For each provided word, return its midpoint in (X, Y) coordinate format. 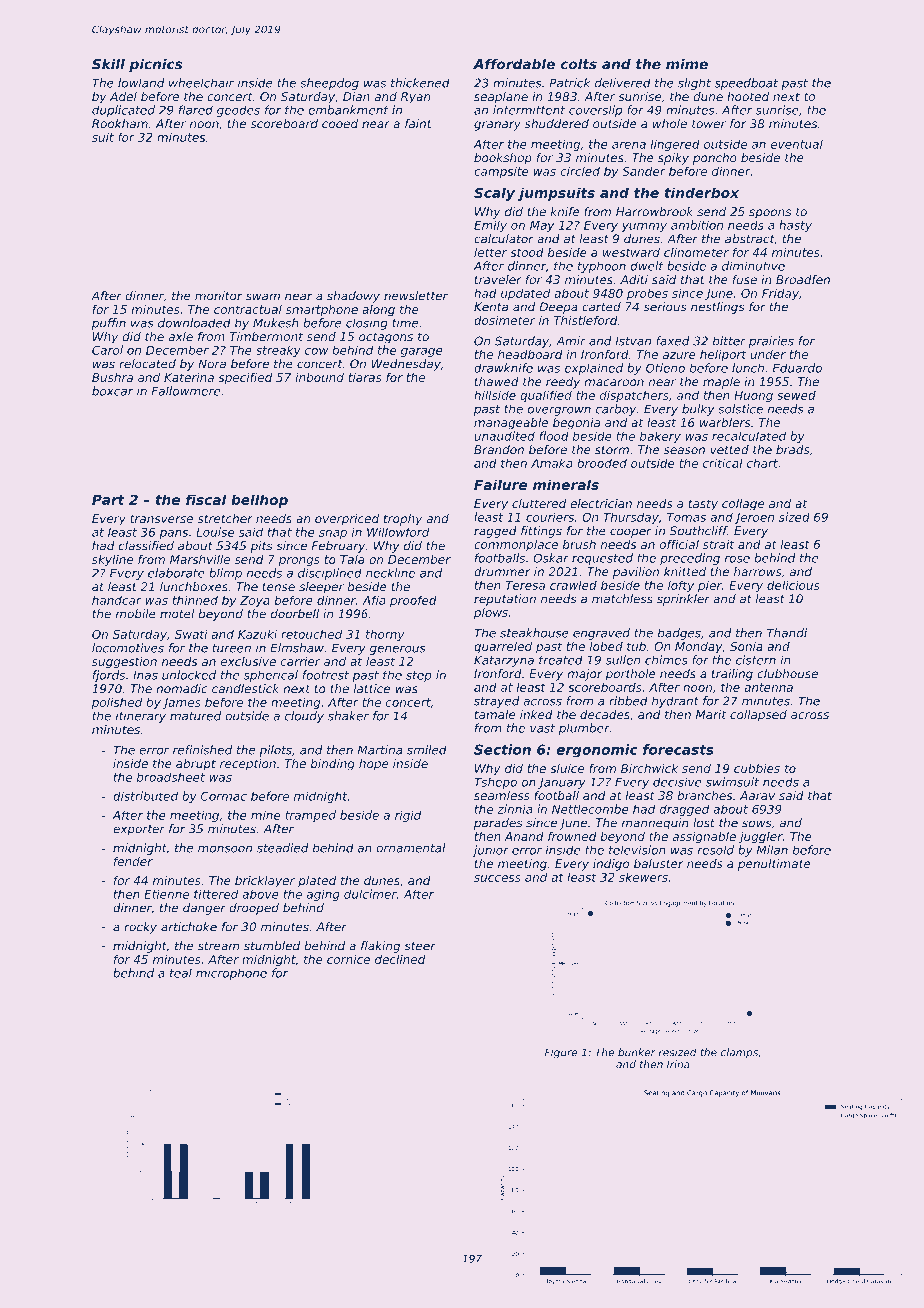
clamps (739, 1053)
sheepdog (329, 84)
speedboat (746, 84)
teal (181, 973)
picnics (155, 65)
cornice (348, 959)
